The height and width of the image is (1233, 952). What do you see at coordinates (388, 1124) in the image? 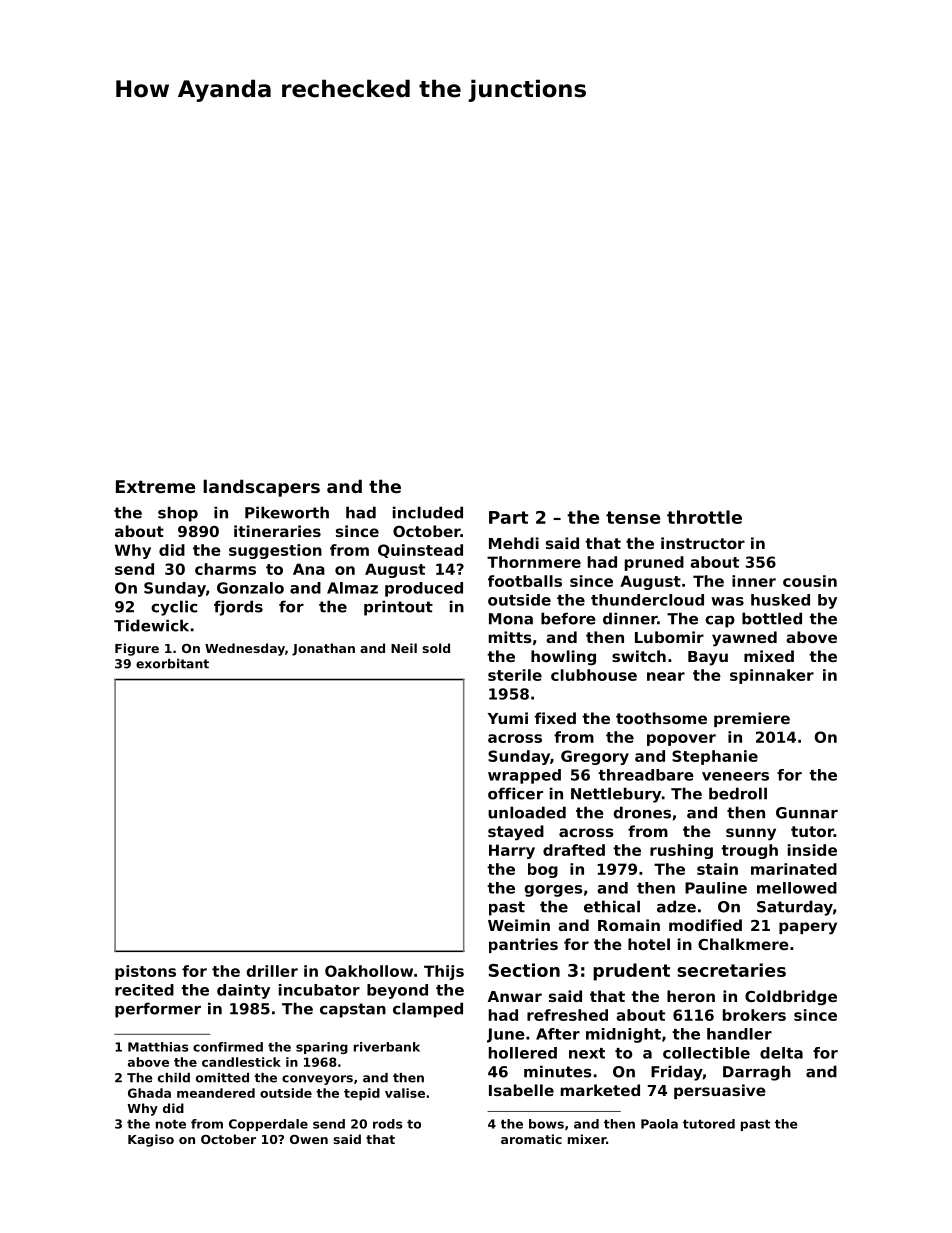
I see `rods` at bounding box center [388, 1124].
